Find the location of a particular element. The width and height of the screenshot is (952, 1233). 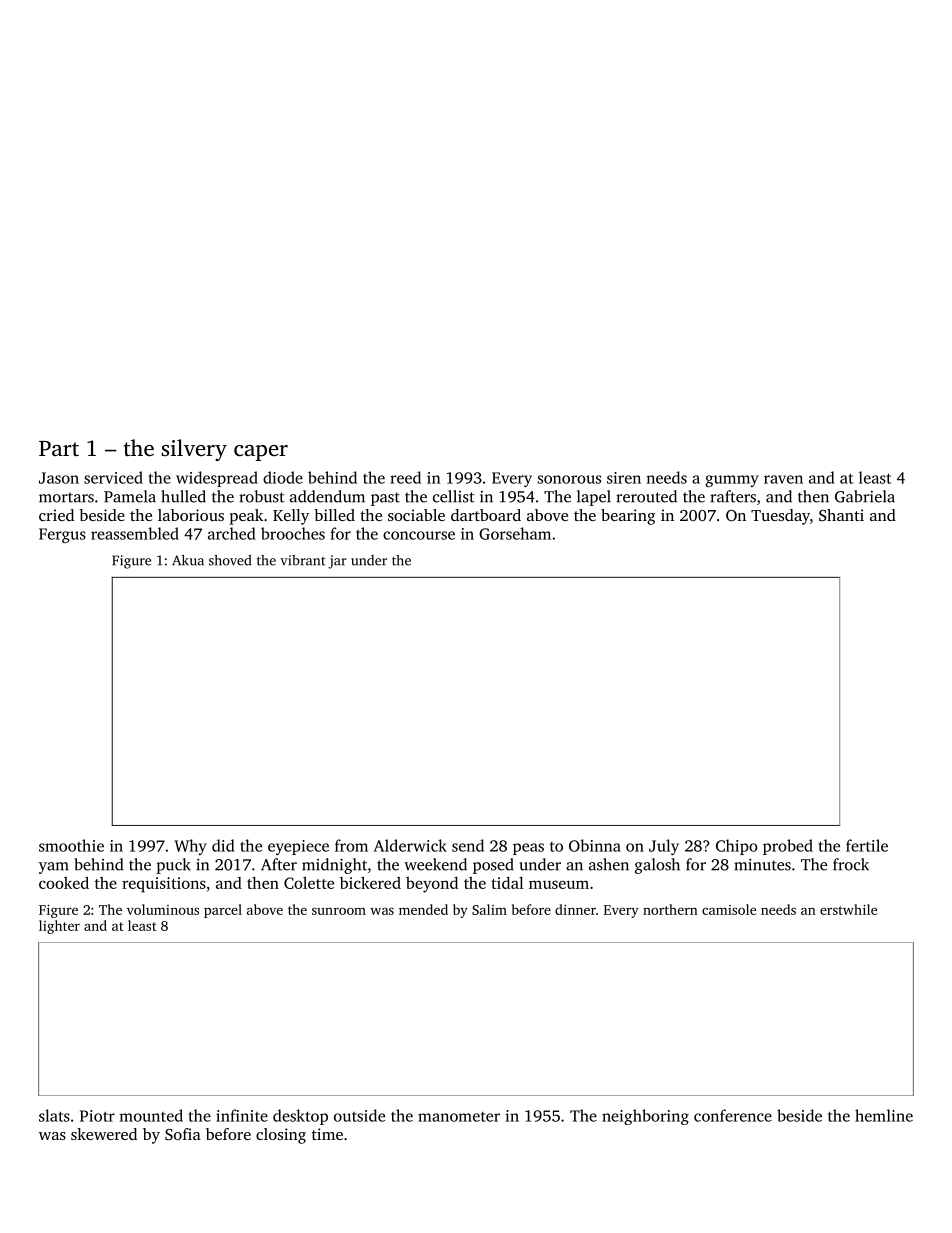

infinite is located at coordinates (242, 1115).
